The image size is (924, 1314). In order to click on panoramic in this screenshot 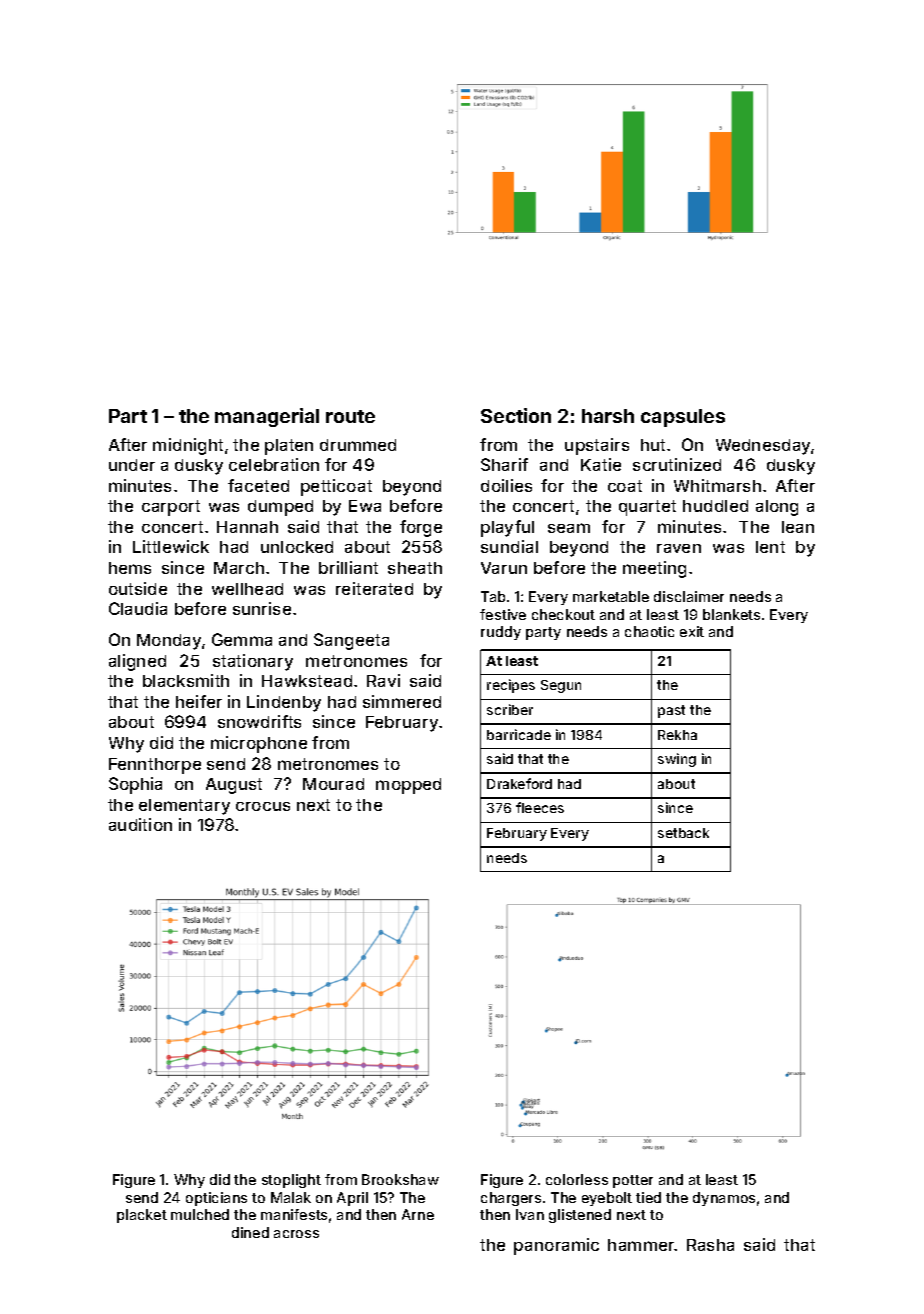, I will do `click(556, 1246)`.
